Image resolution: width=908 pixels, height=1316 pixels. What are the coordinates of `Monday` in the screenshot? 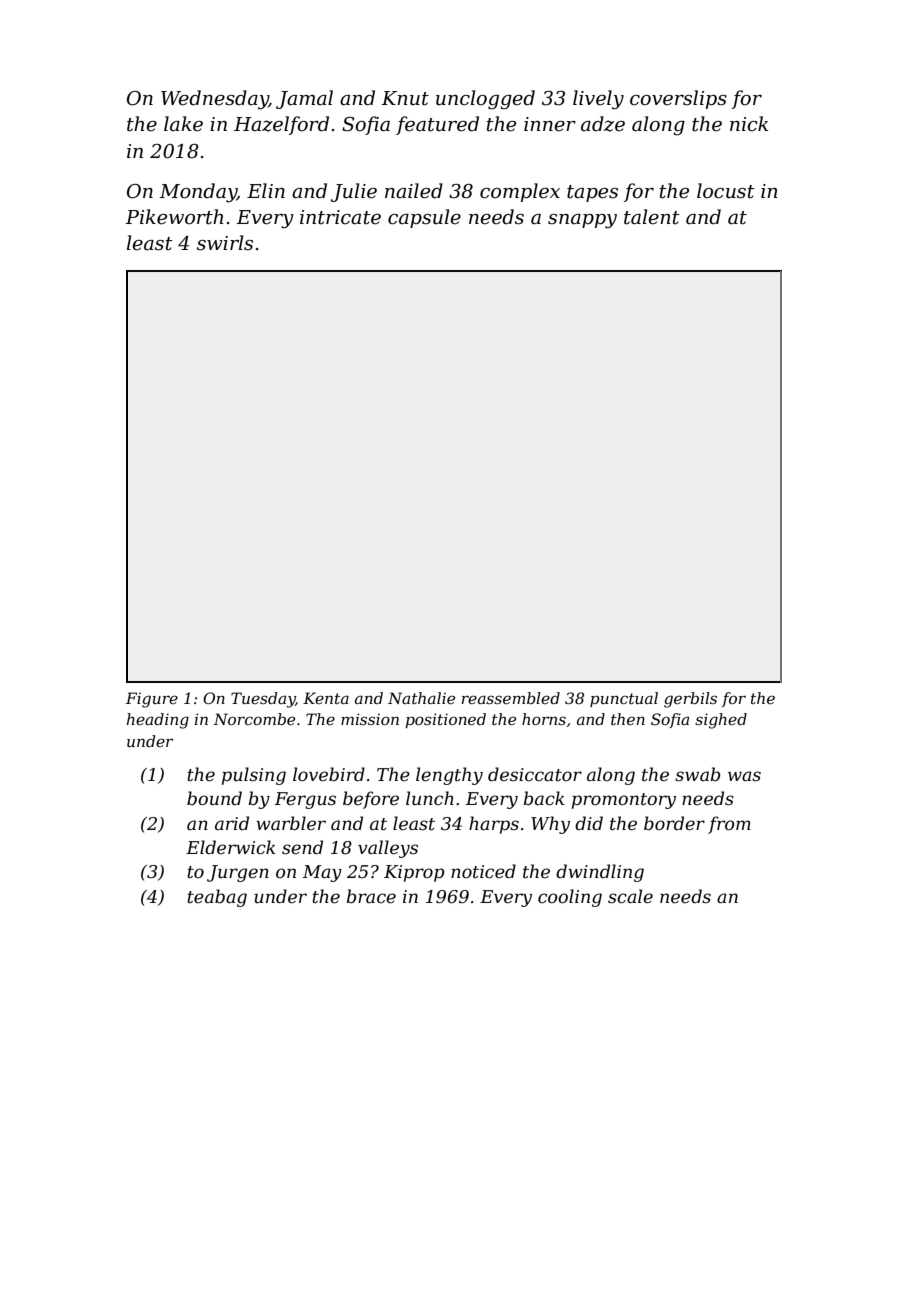 It's located at (198, 193).
